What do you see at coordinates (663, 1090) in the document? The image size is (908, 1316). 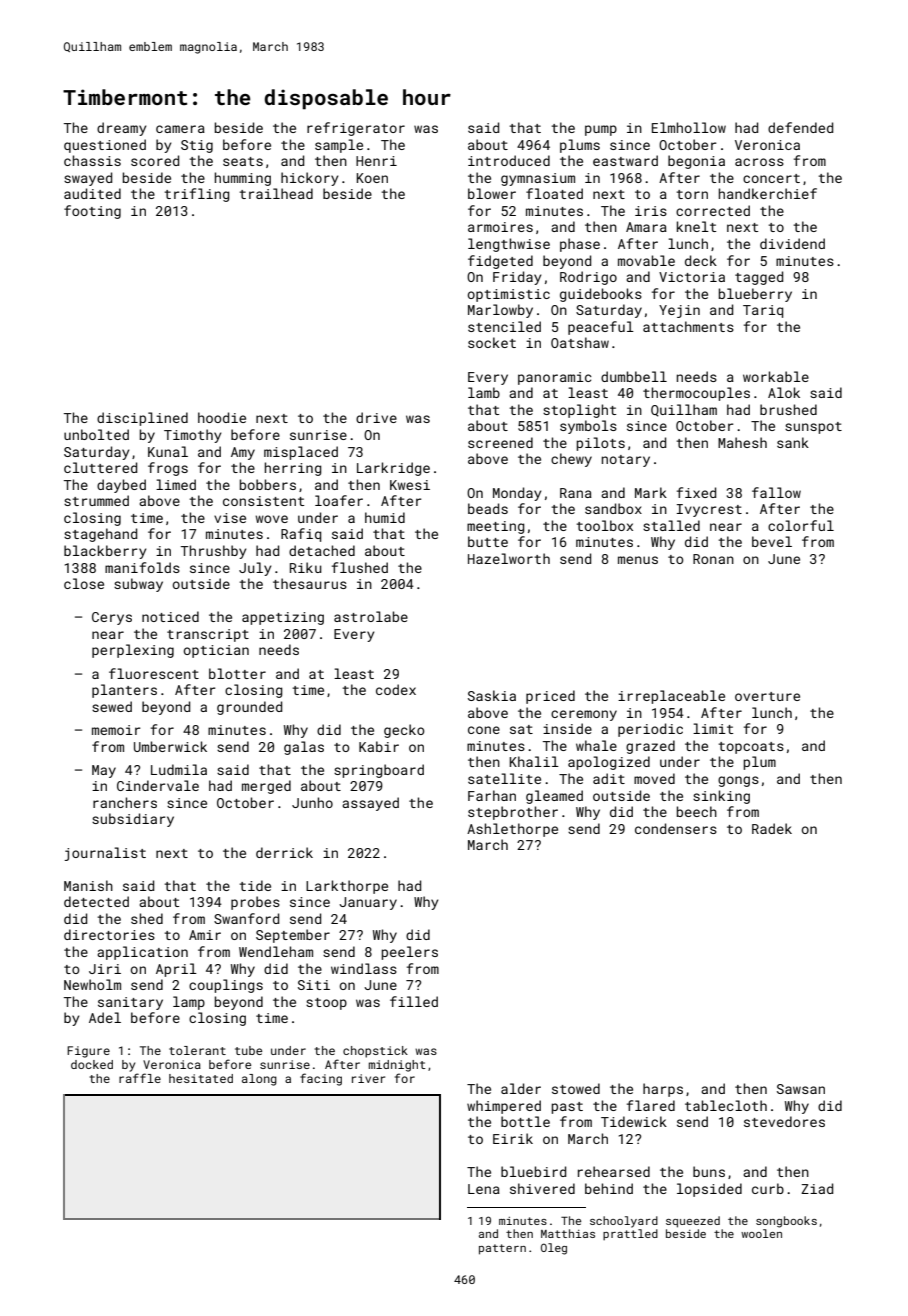 I see `harps` at bounding box center [663, 1090].
